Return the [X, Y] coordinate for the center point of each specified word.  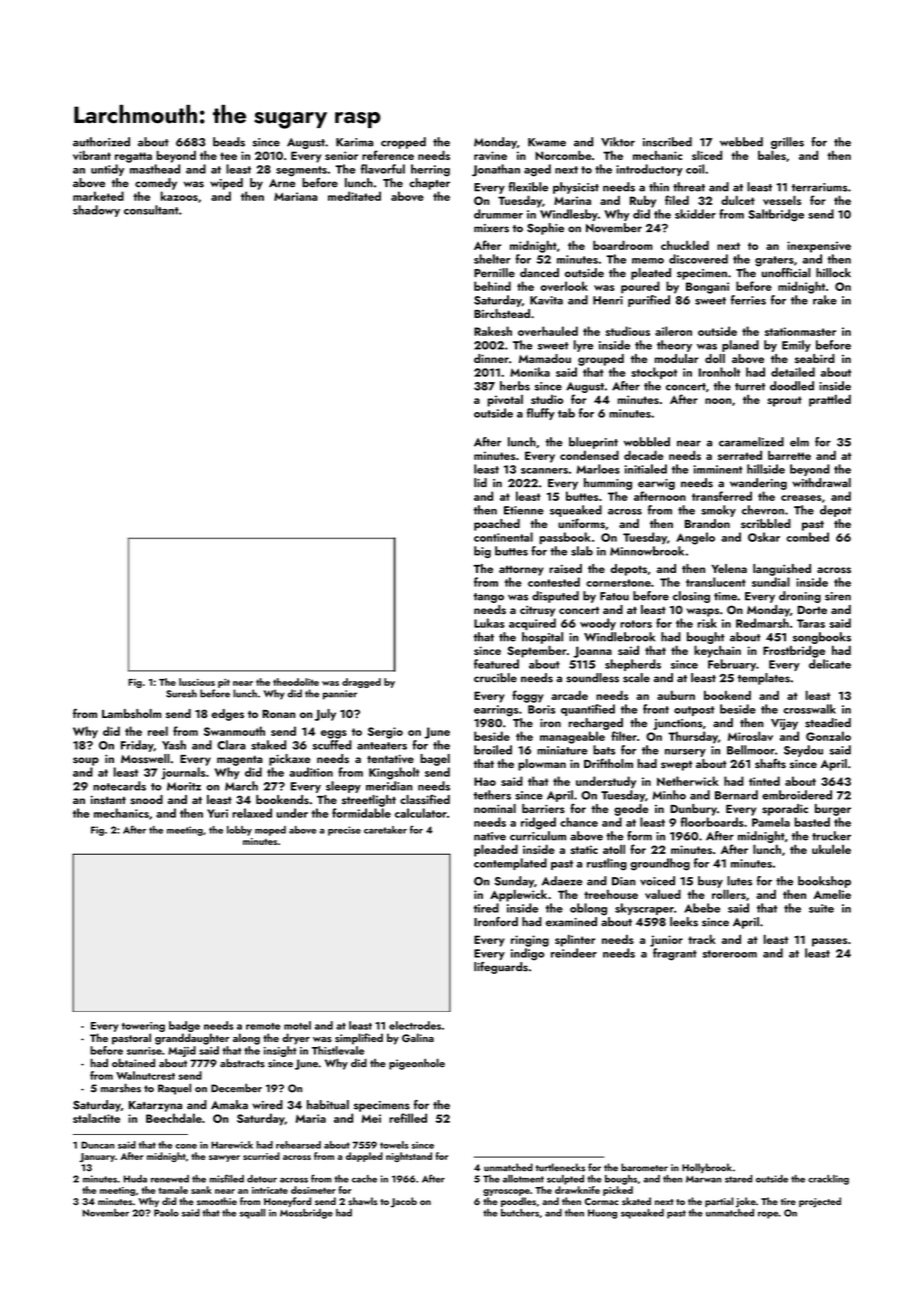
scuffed [332, 745]
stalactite [96, 1118]
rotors [636, 624]
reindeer [574, 953]
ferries [748, 300]
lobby [239, 831]
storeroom [729, 954]
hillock [833, 273]
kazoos [179, 196]
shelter [492, 259]
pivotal [505, 401]
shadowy [96, 211]
